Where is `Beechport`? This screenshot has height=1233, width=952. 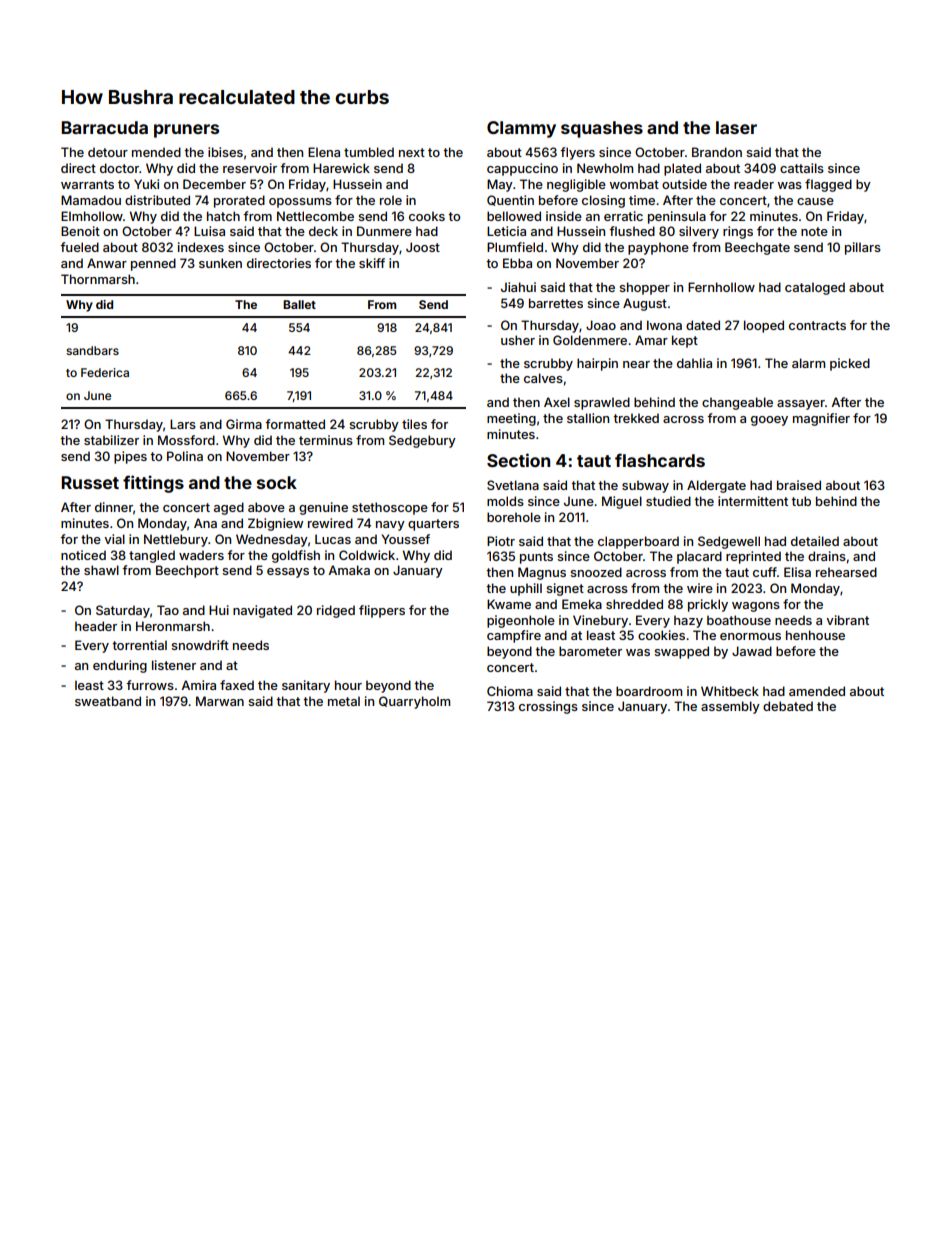
Beechport is located at coordinates (187, 571).
